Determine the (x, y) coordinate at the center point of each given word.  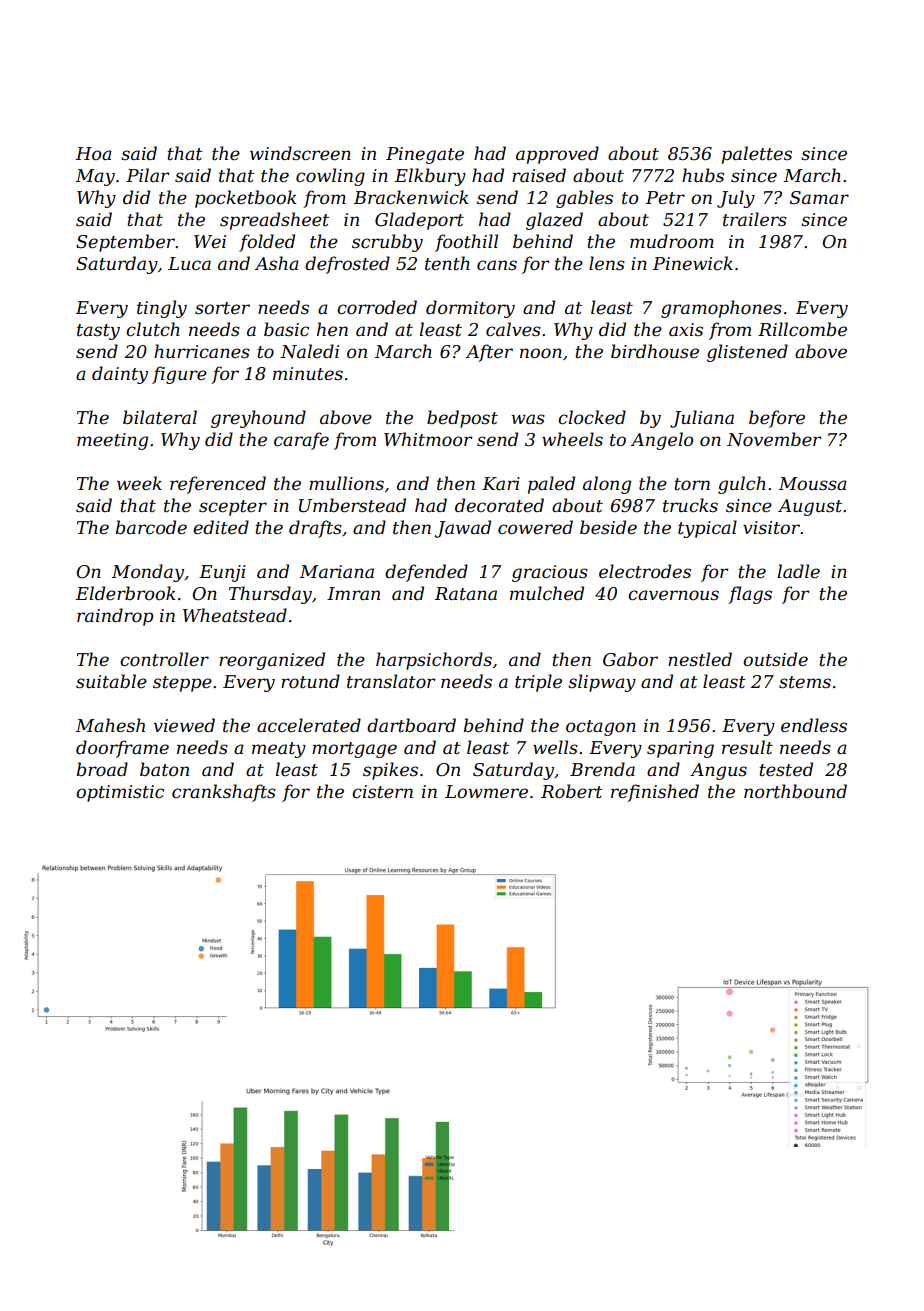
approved (557, 155)
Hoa (94, 153)
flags (750, 595)
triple (538, 683)
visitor (771, 528)
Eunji (222, 573)
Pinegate (425, 155)
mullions (346, 483)
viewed (184, 725)
